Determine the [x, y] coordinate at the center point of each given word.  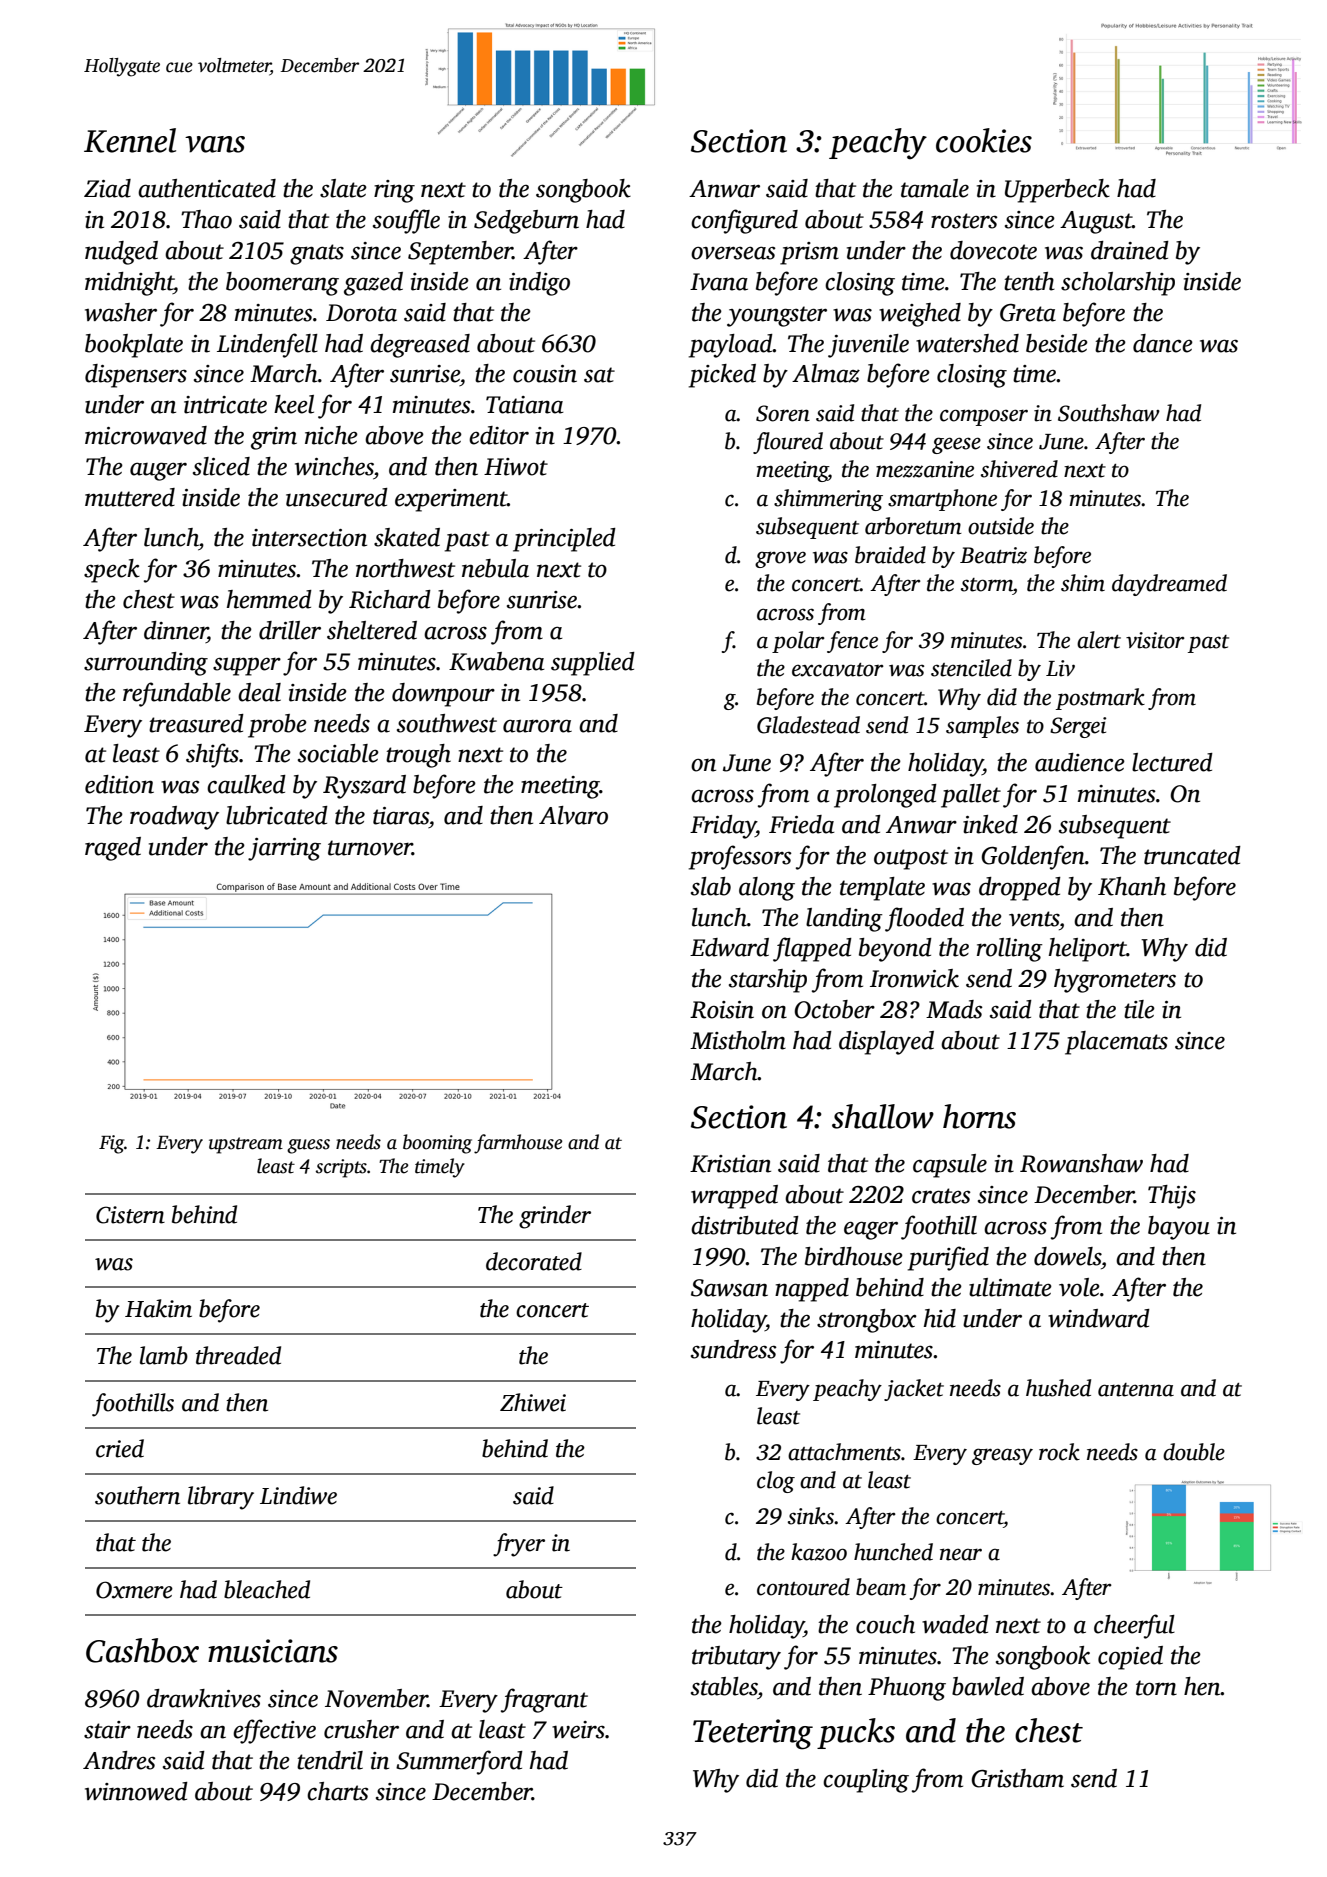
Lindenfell [267, 345]
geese [956, 445]
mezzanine [925, 469]
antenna [1136, 1390]
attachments [844, 1452]
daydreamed [1169, 585]
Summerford [459, 1762]
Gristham [1018, 1778]
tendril [330, 1760]
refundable [177, 694]
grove [780, 559]
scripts [341, 1168]
